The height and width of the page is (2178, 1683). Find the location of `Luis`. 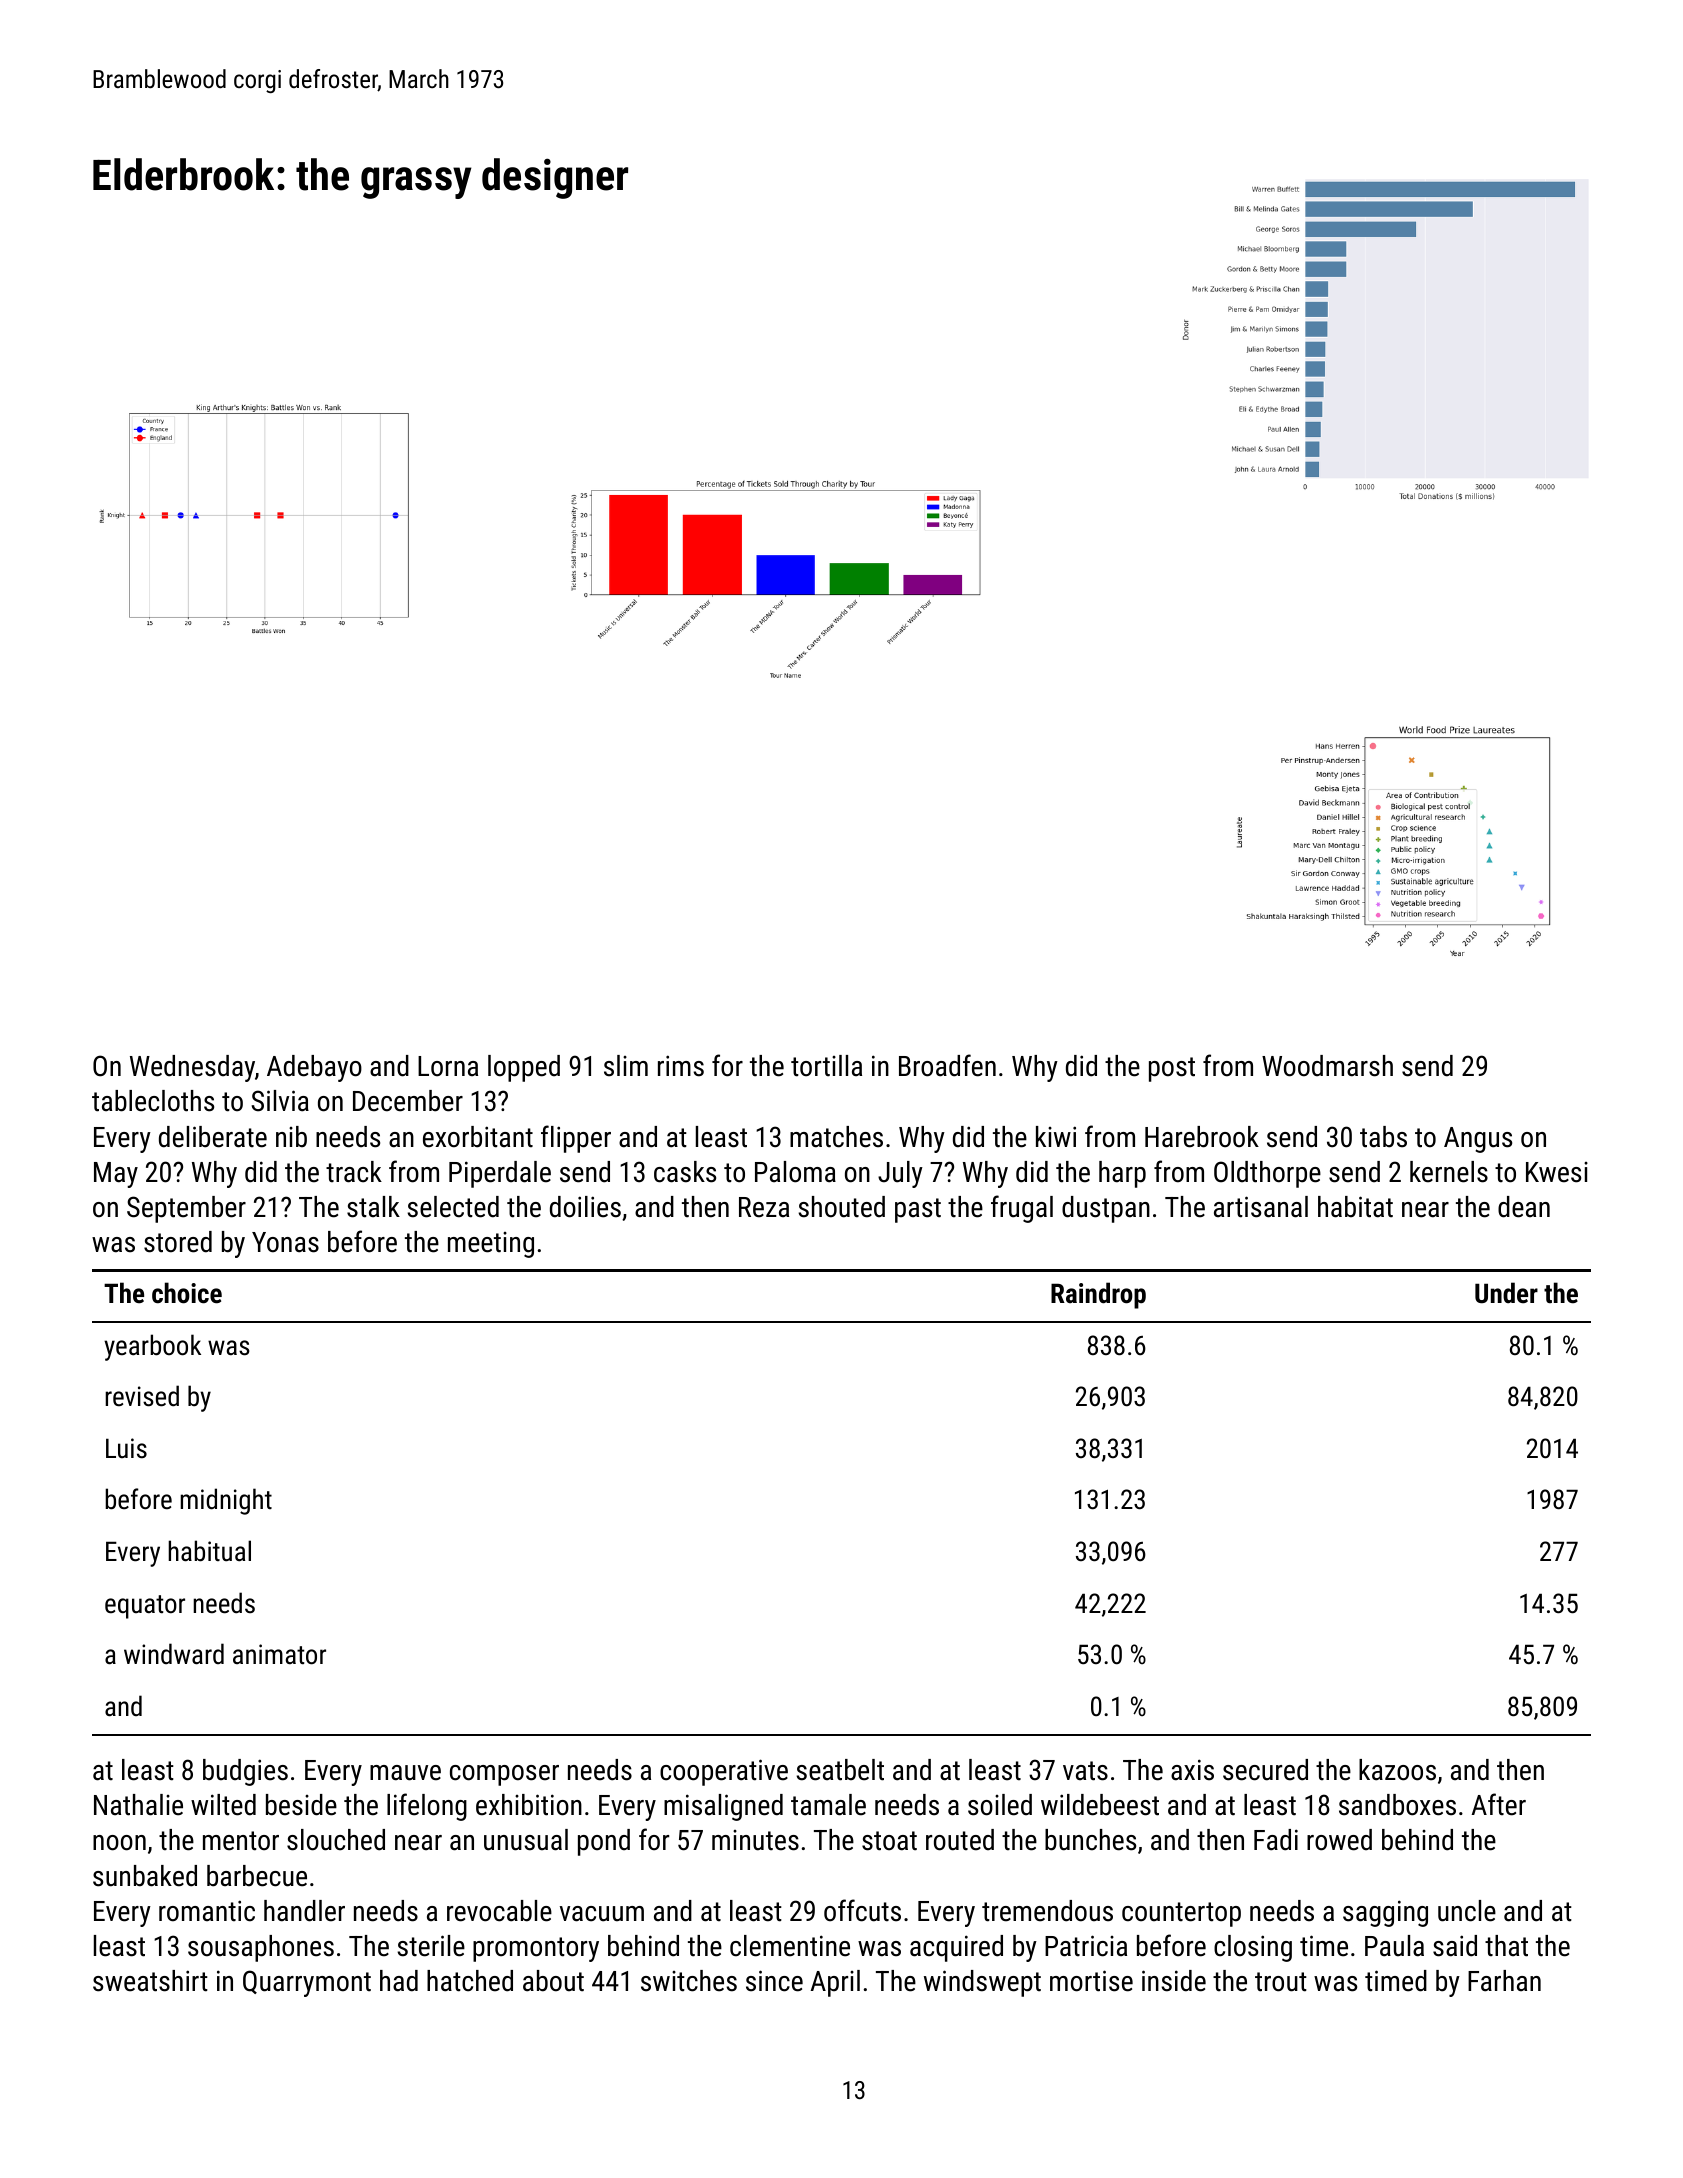

Luis is located at coordinates (126, 1448).
